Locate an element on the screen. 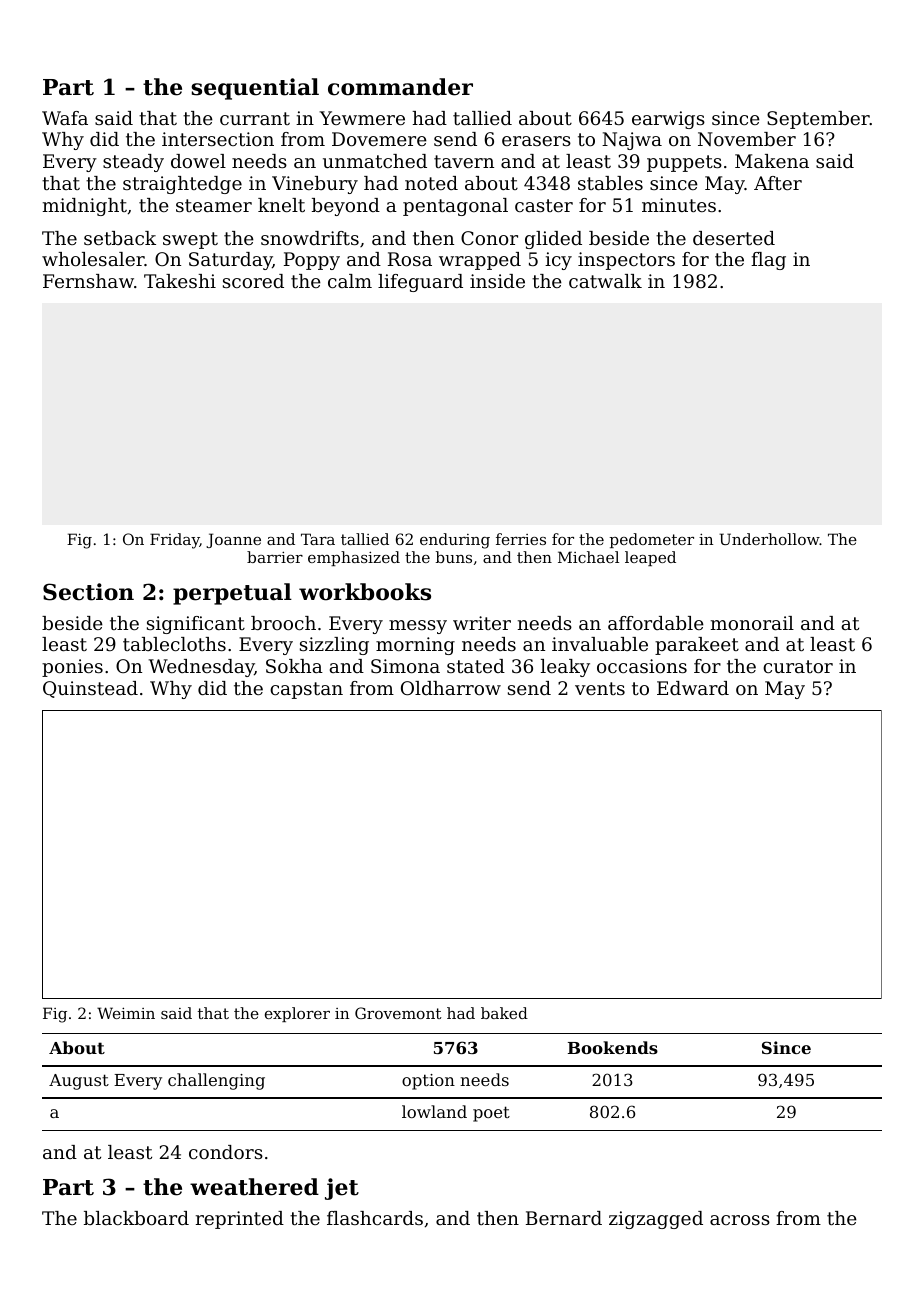 The height and width of the screenshot is (1308, 924). curator is located at coordinates (798, 666).
